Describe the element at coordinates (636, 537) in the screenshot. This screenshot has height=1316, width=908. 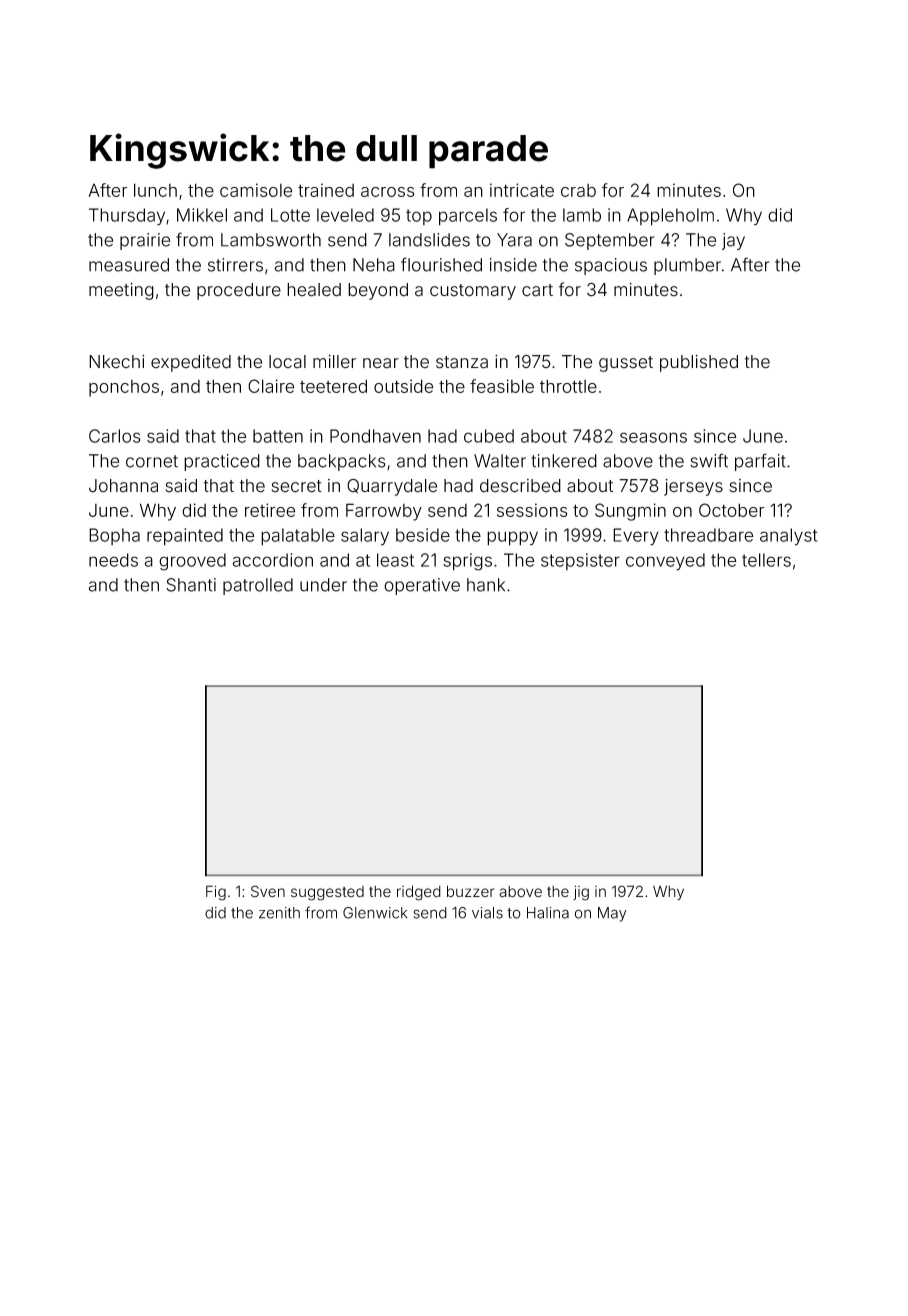
I see `Every` at that location.
